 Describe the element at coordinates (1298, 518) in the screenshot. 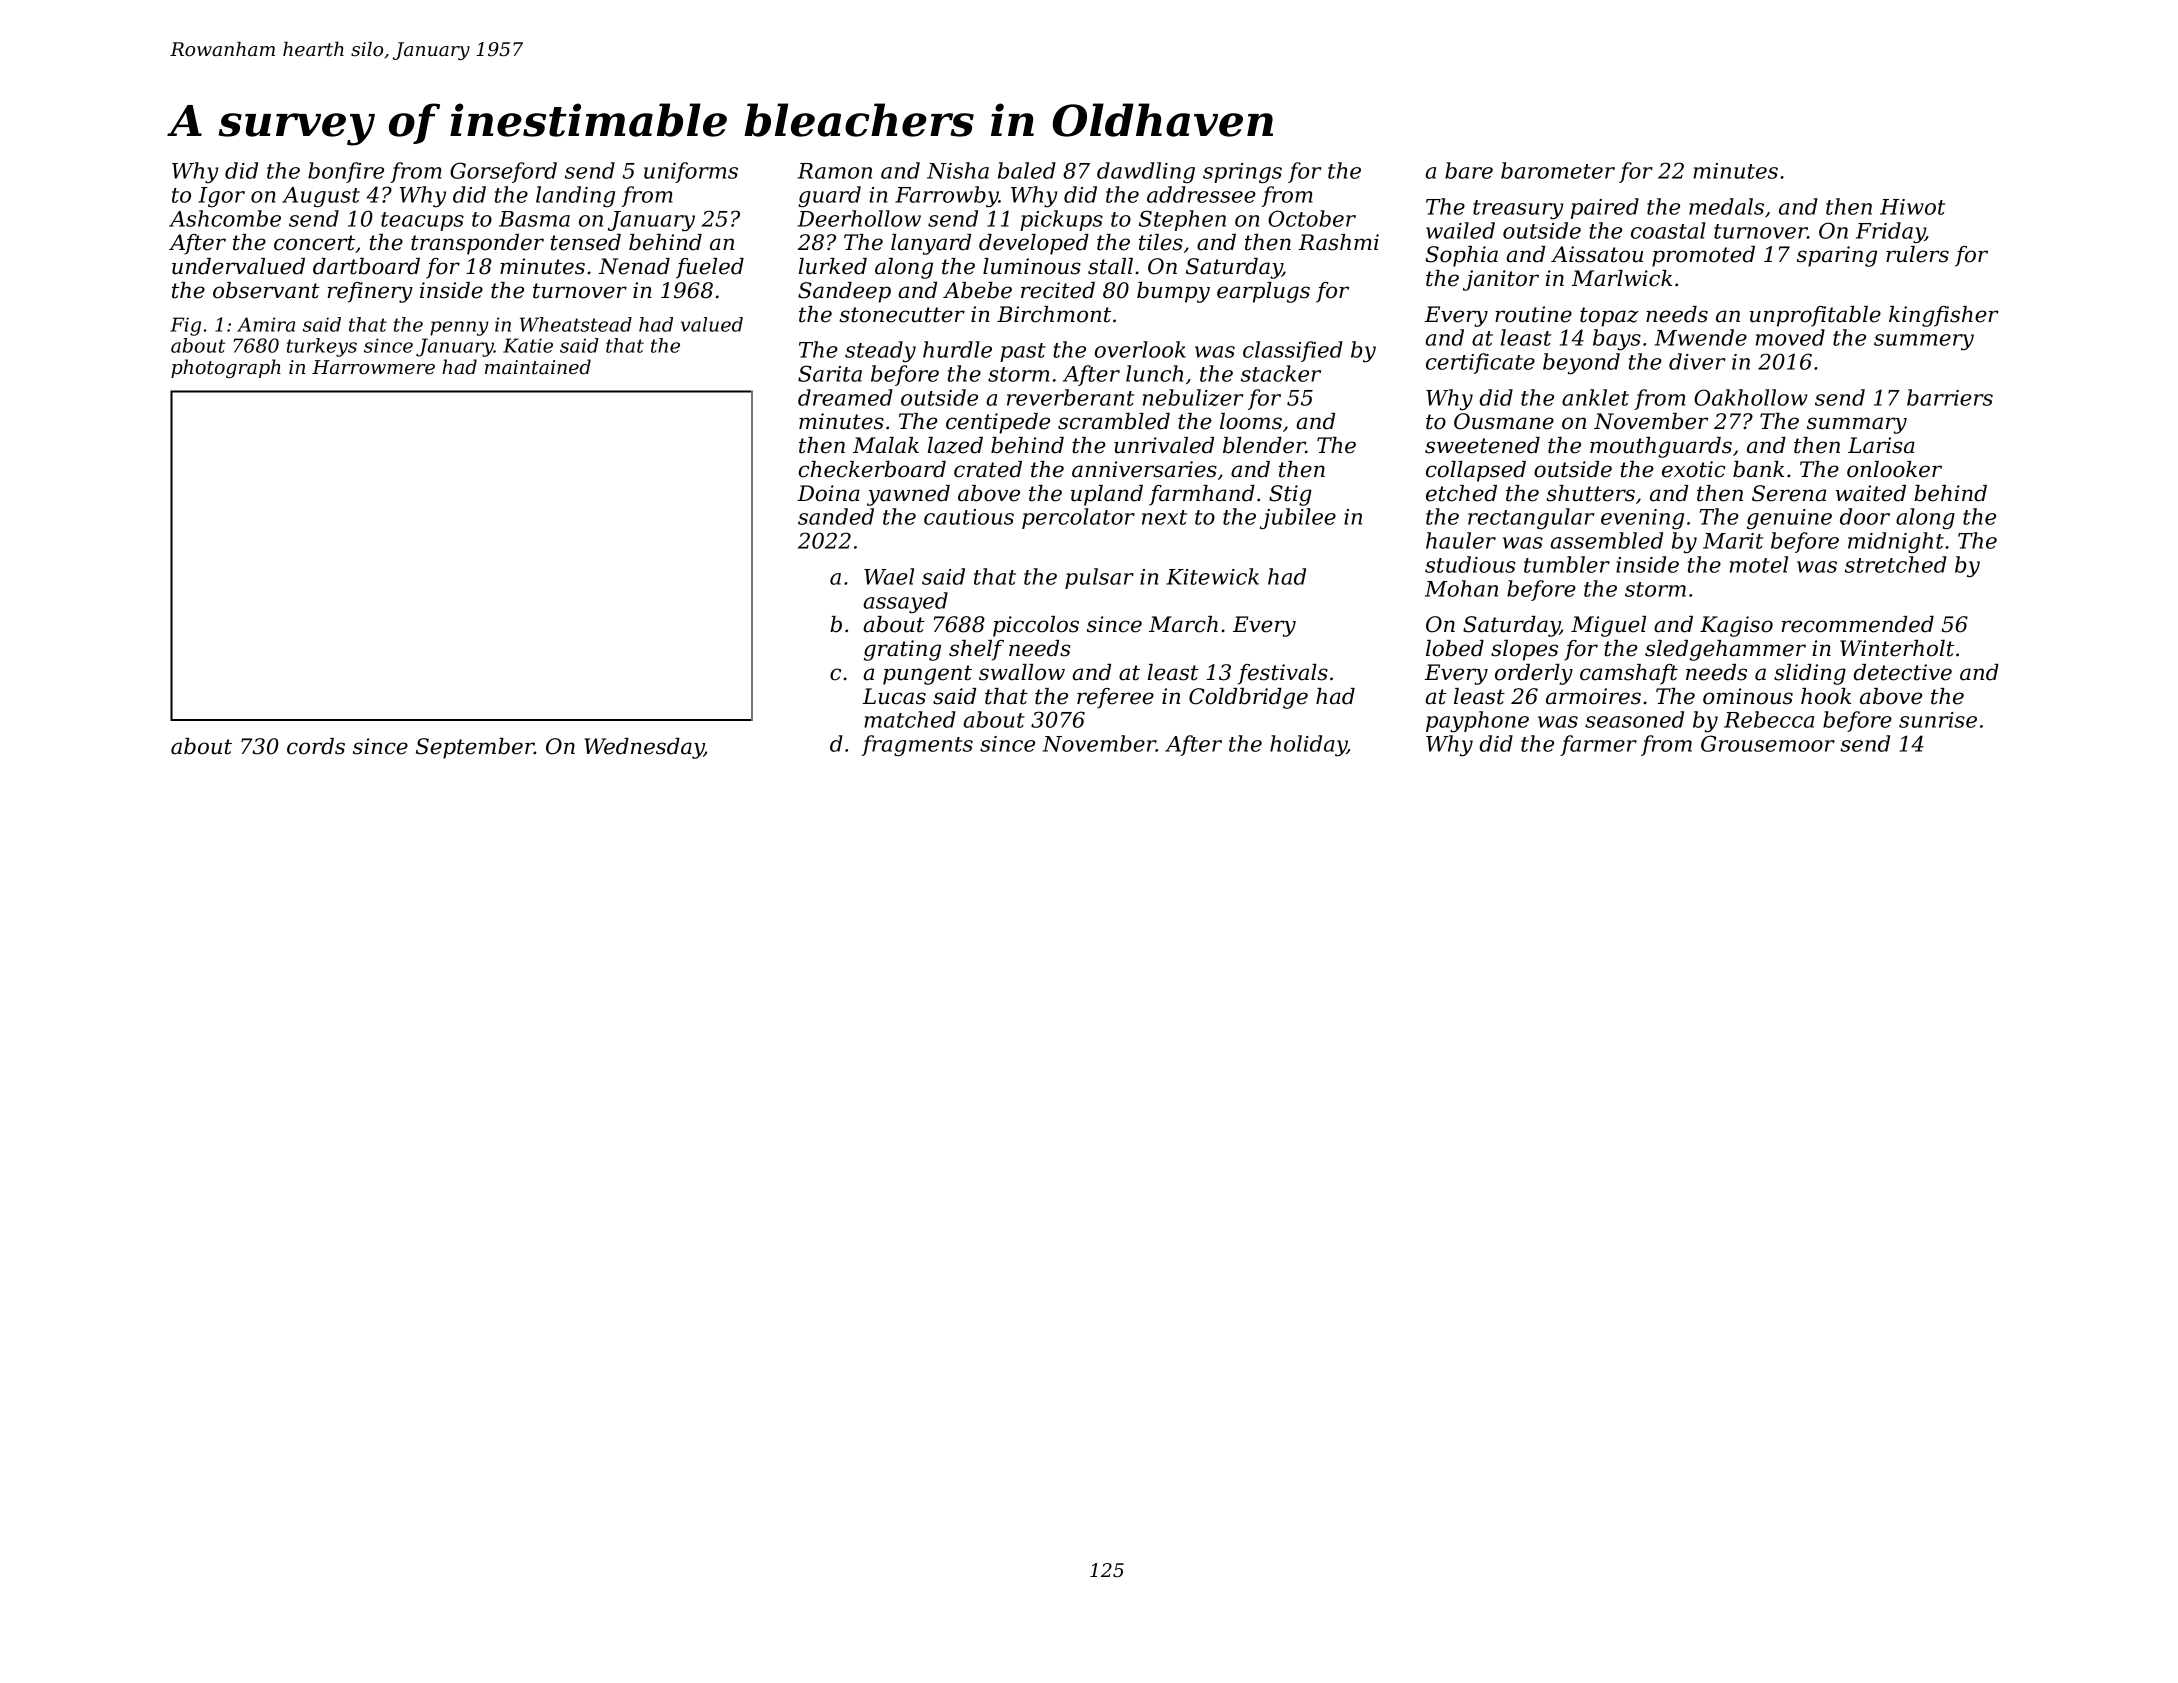

I see `jubilee` at that location.
